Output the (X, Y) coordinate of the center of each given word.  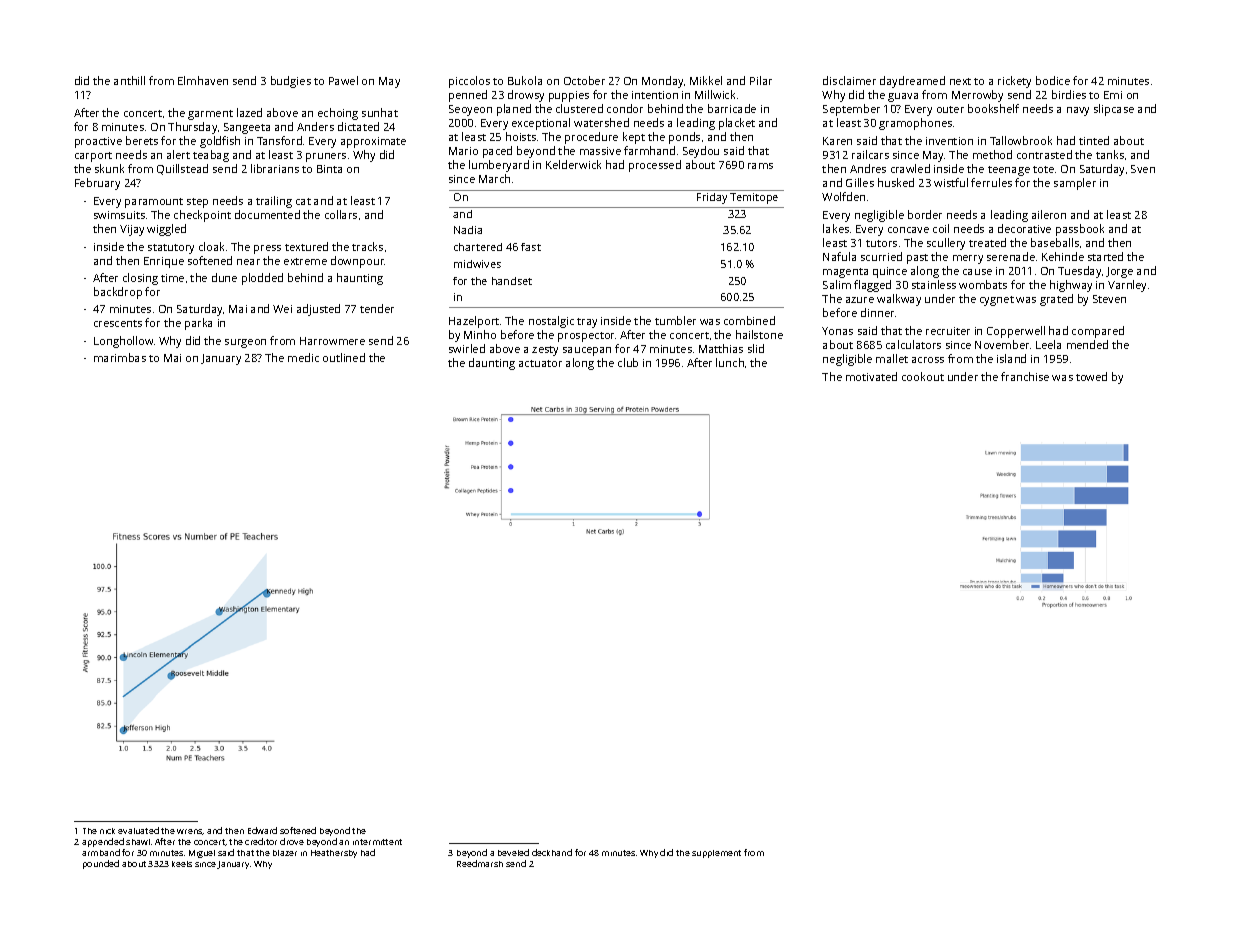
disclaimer (849, 80)
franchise (1025, 376)
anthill (129, 80)
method (992, 154)
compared (1098, 332)
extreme (305, 261)
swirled (467, 348)
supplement (716, 854)
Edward (262, 830)
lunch (730, 362)
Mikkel (706, 80)
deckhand (552, 852)
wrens (190, 832)
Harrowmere (332, 341)
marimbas (120, 357)
